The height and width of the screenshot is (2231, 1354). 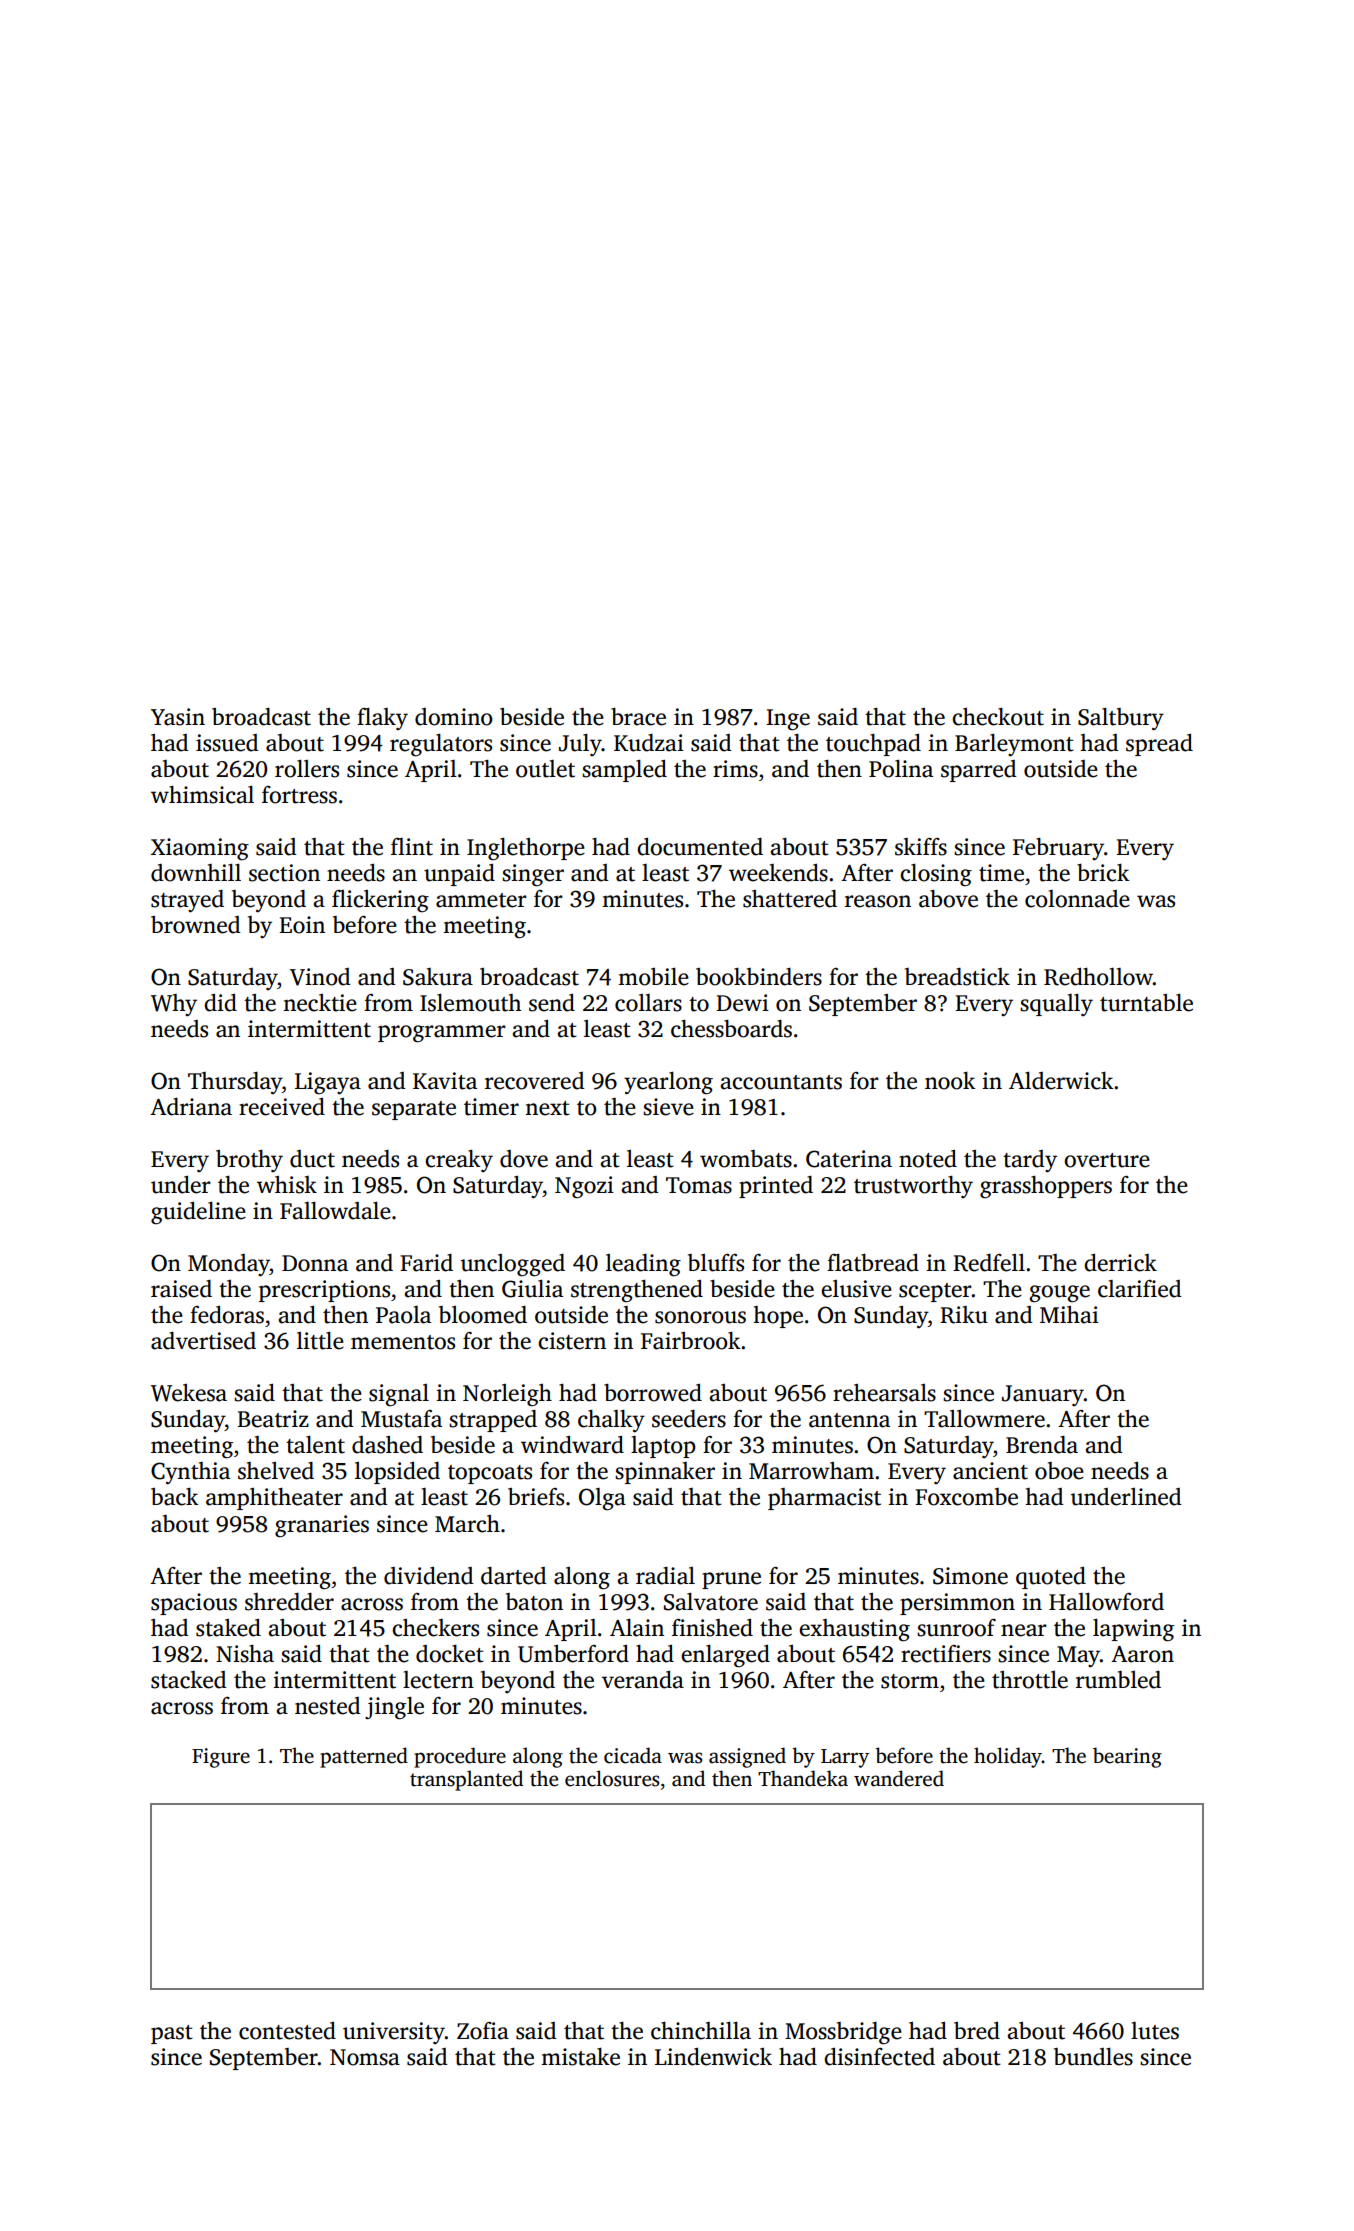 I want to click on brace, so click(x=638, y=717).
